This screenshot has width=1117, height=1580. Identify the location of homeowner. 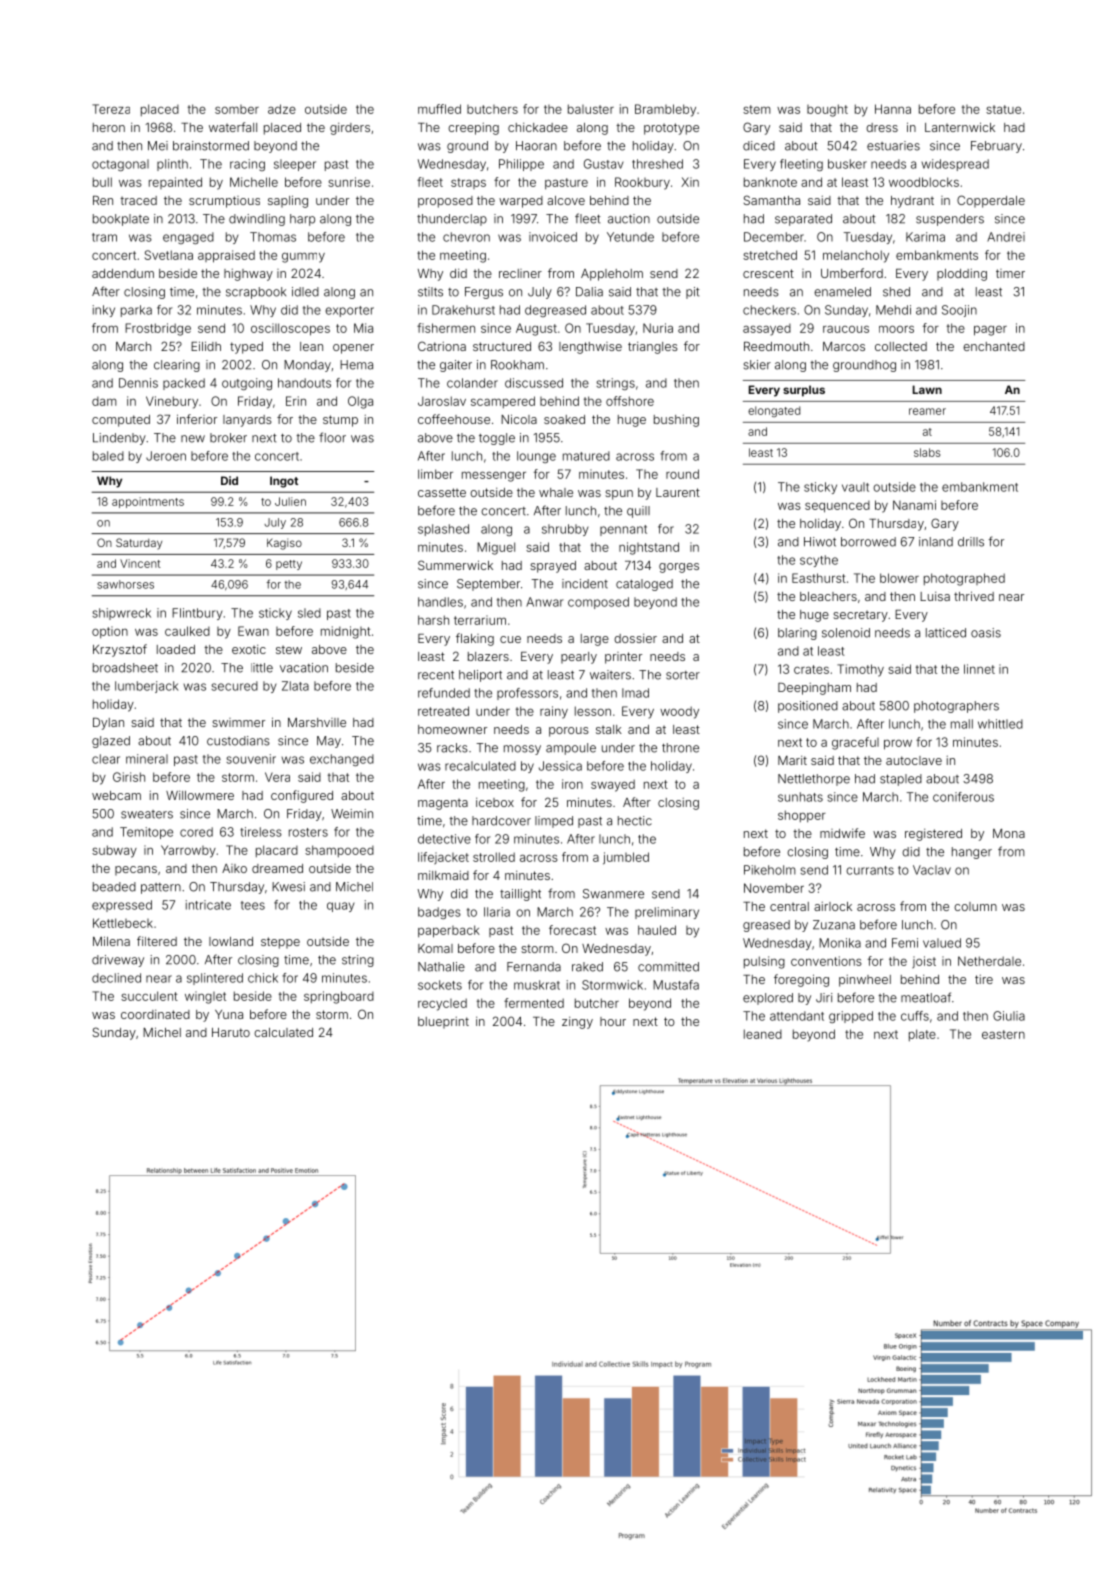
(452, 729).
